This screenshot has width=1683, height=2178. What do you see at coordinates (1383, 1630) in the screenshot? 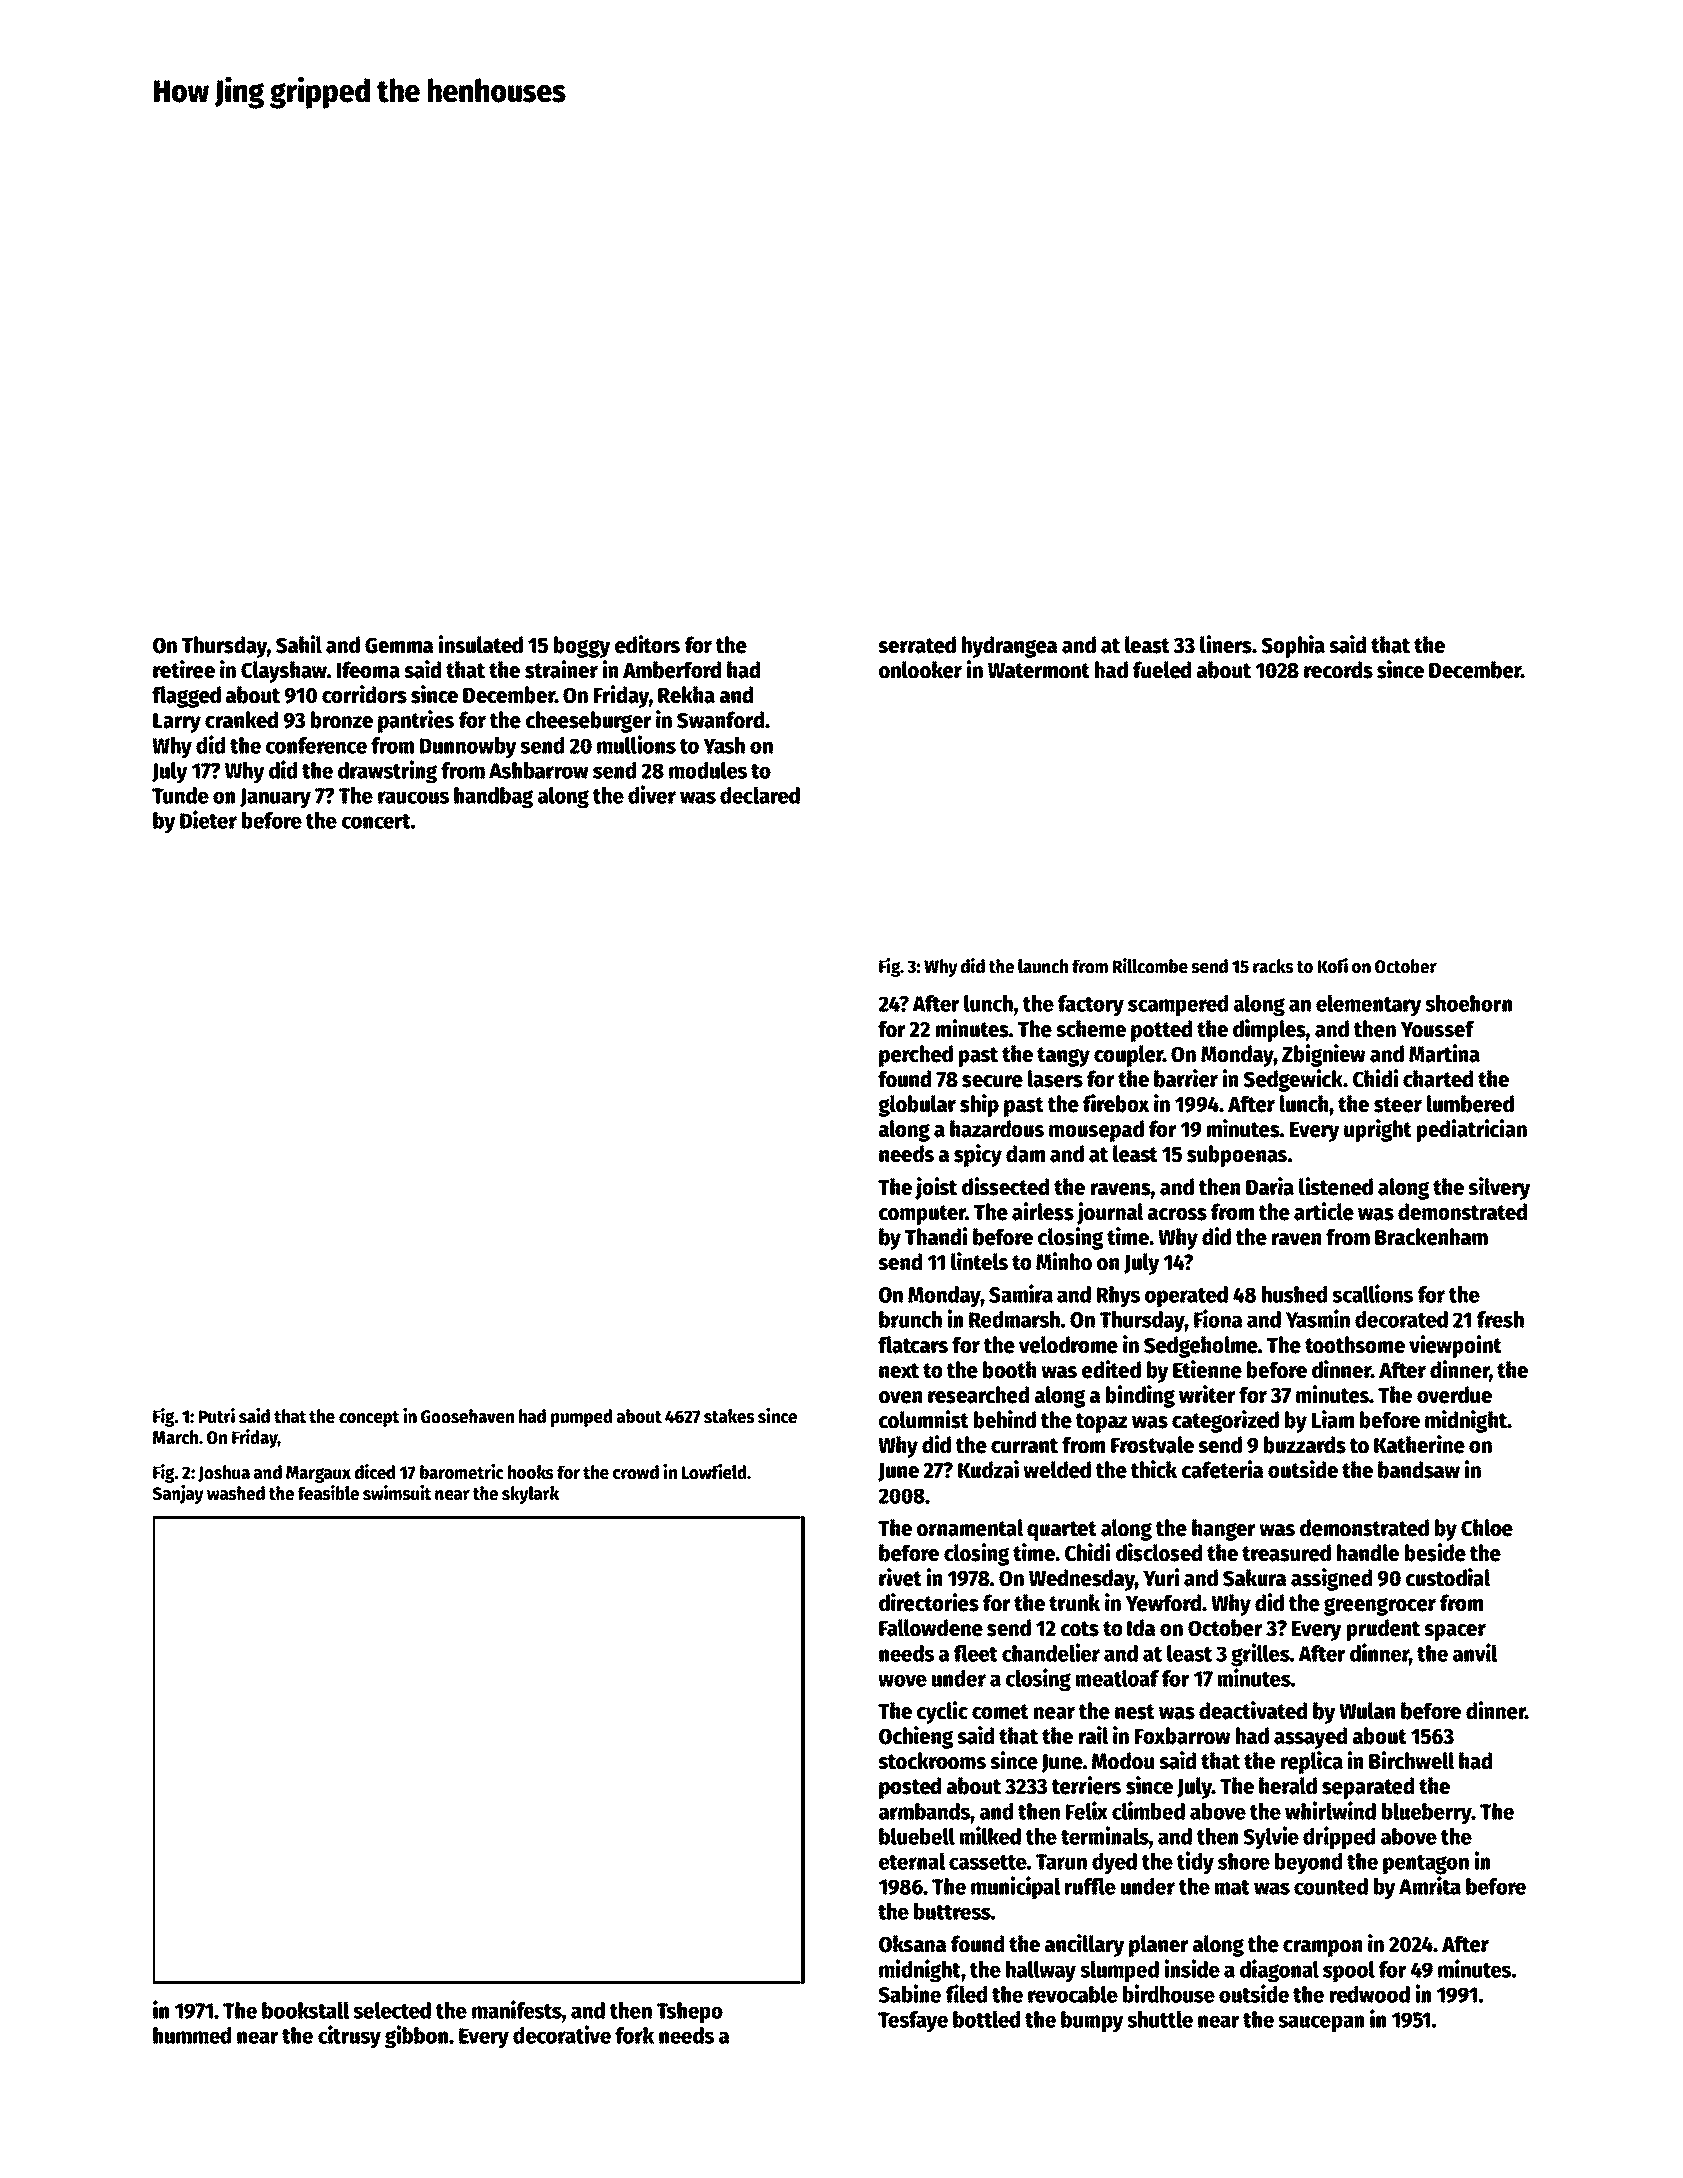
I see `prudent` at bounding box center [1383, 1630].
